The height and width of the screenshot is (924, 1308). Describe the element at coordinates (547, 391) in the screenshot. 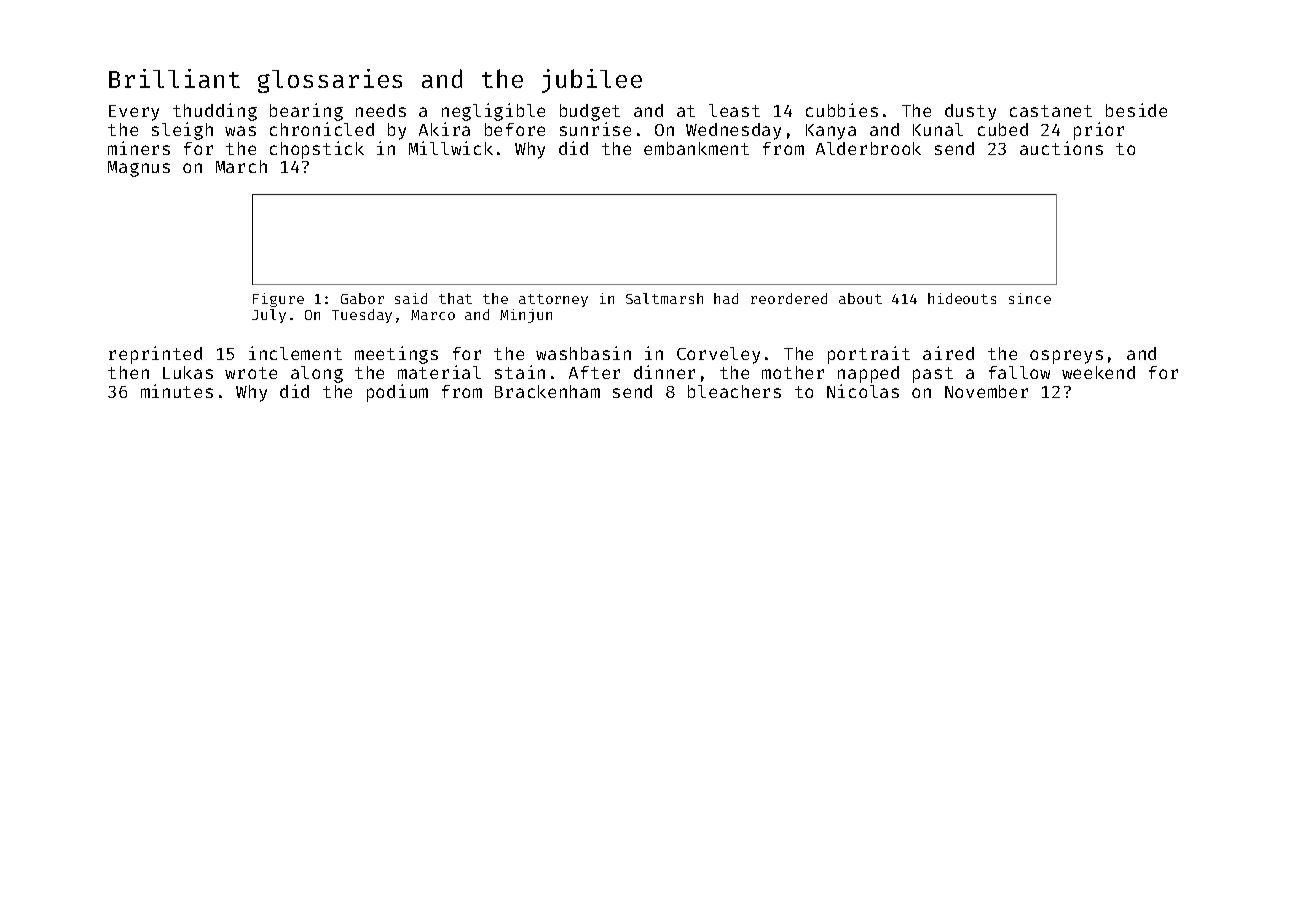

I see `Brackenham` at that location.
